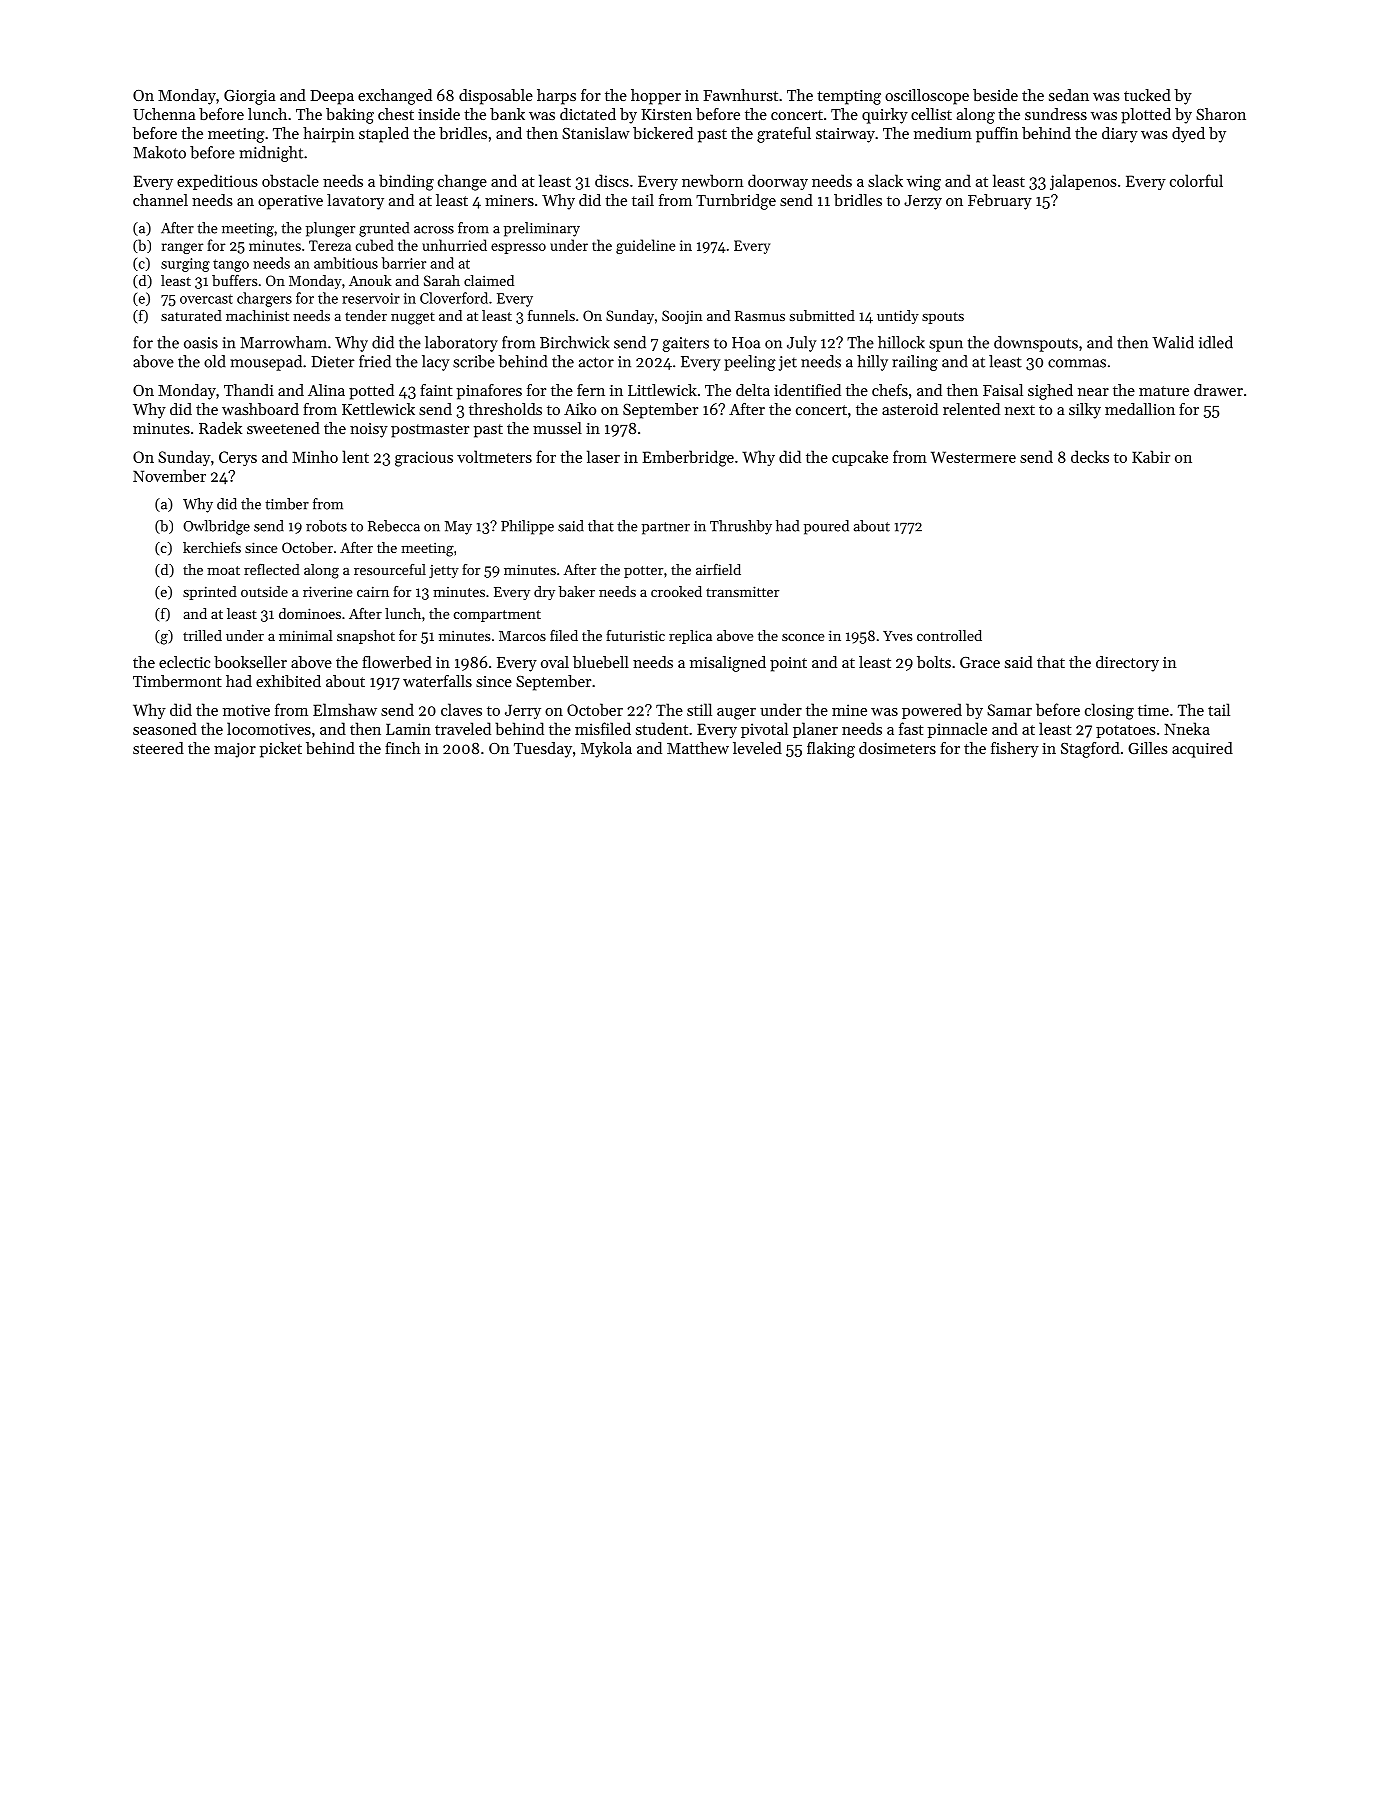 This screenshot has height=1800, width=1391. Describe the element at coordinates (656, 97) in the screenshot. I see `hopper` at that location.
